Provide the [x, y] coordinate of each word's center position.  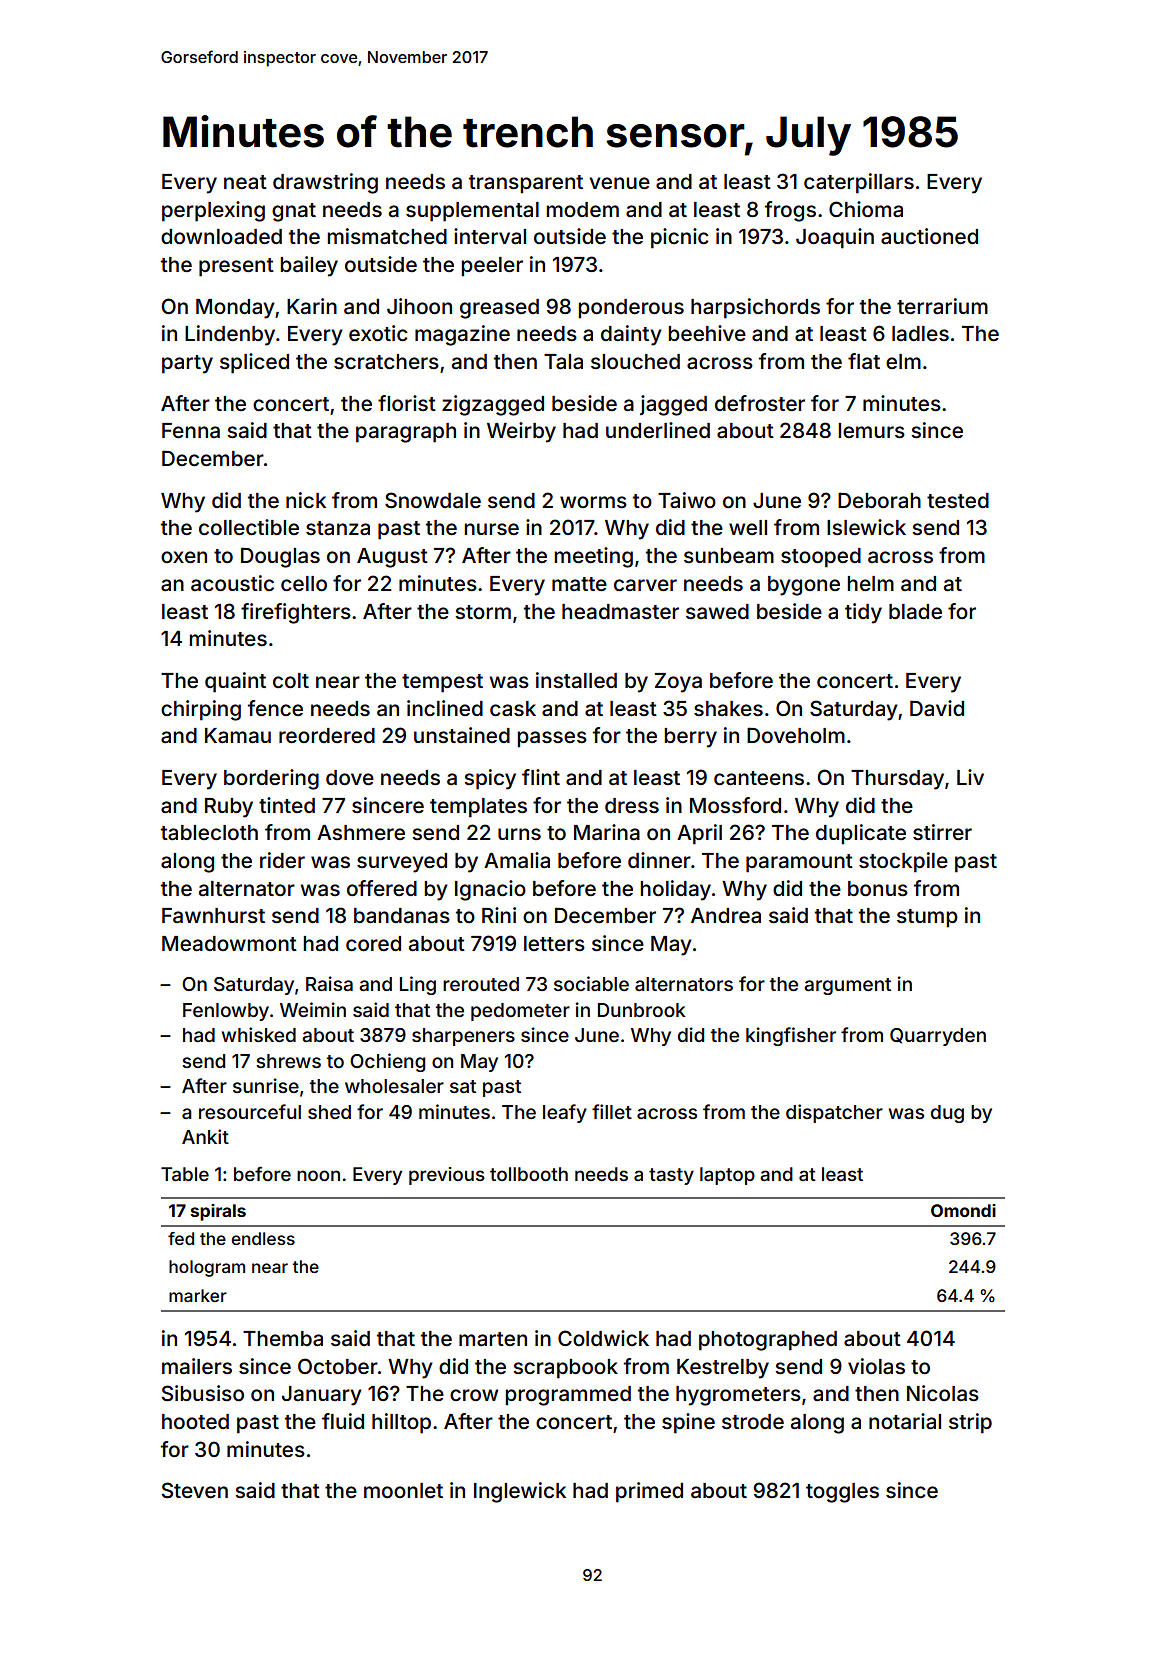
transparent [526, 184]
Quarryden [938, 1037]
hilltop [401, 1423]
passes [552, 739]
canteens [759, 778]
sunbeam [729, 556]
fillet [612, 1111]
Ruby [229, 808]
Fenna [191, 430]
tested [958, 500]
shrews [288, 1061]
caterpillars [859, 183]
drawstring [325, 183]
